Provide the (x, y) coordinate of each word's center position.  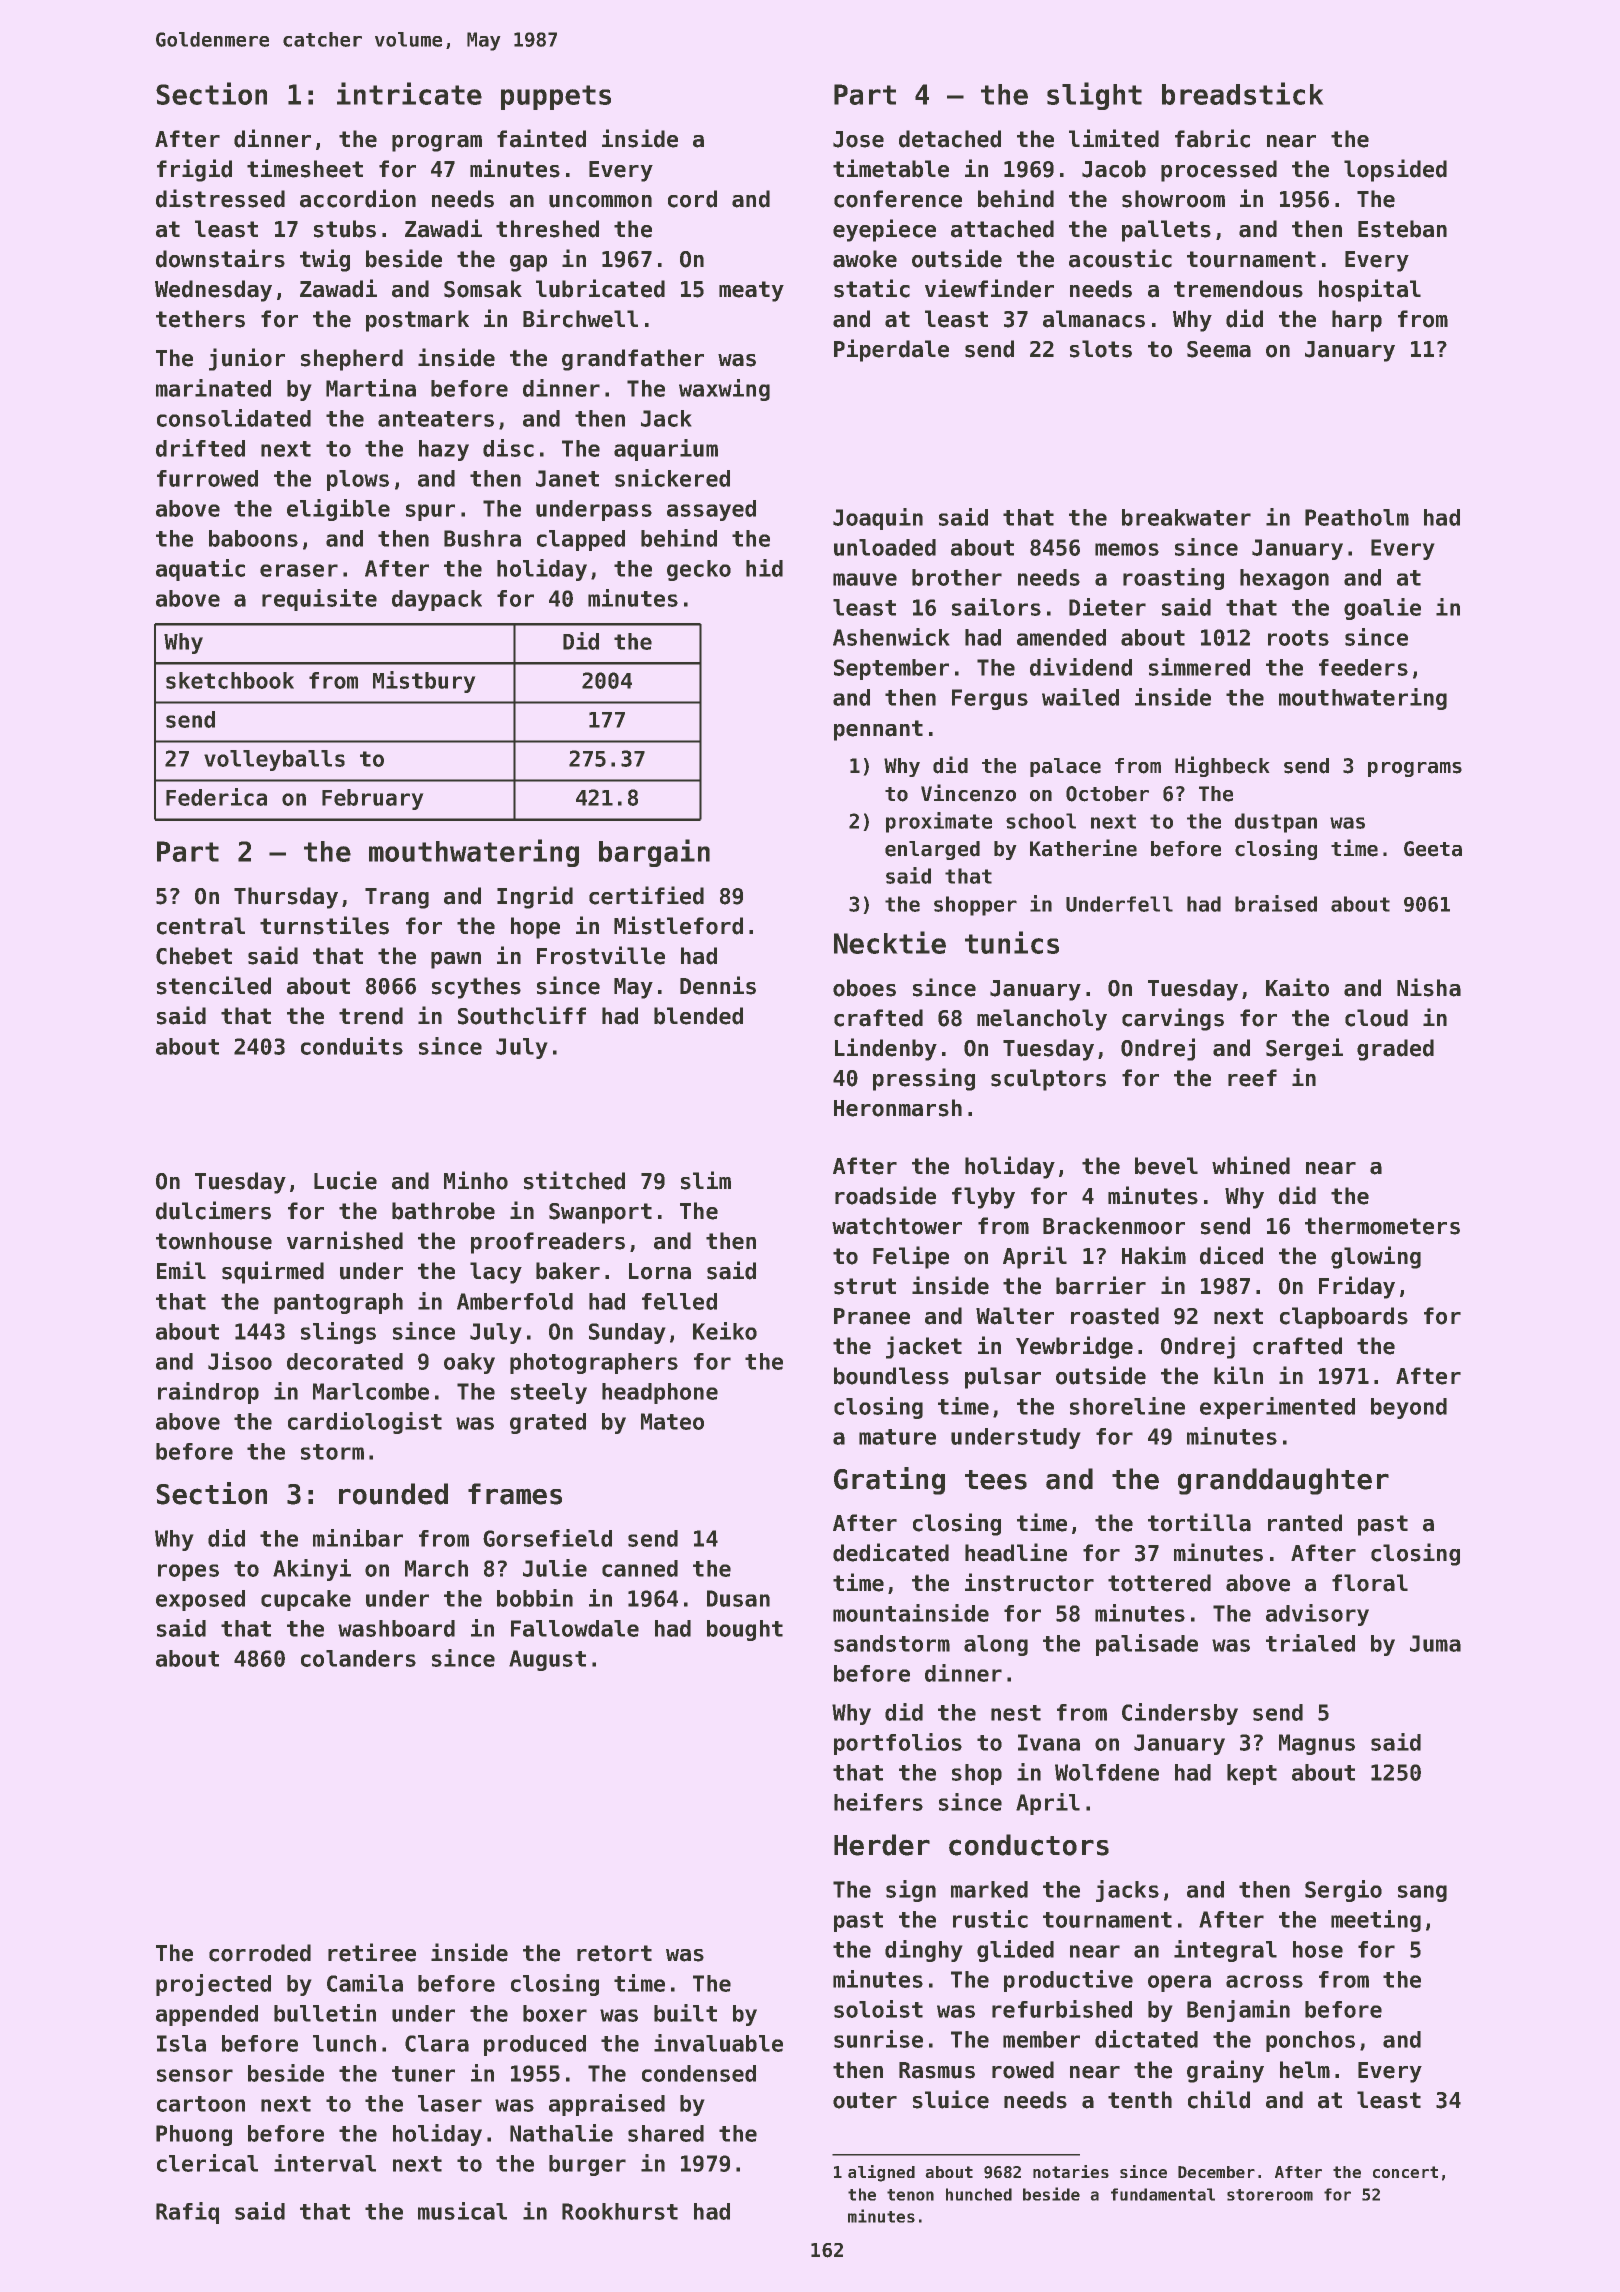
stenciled (214, 985)
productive (1068, 1981)
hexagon (1284, 579)
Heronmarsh (898, 1108)
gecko (699, 570)
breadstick (1243, 93)
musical (462, 2211)
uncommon (600, 201)
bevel (1166, 1166)
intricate (409, 93)
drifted (200, 448)
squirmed (273, 1272)
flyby (983, 1198)
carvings (1173, 1019)
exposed (200, 1600)
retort (614, 1953)
